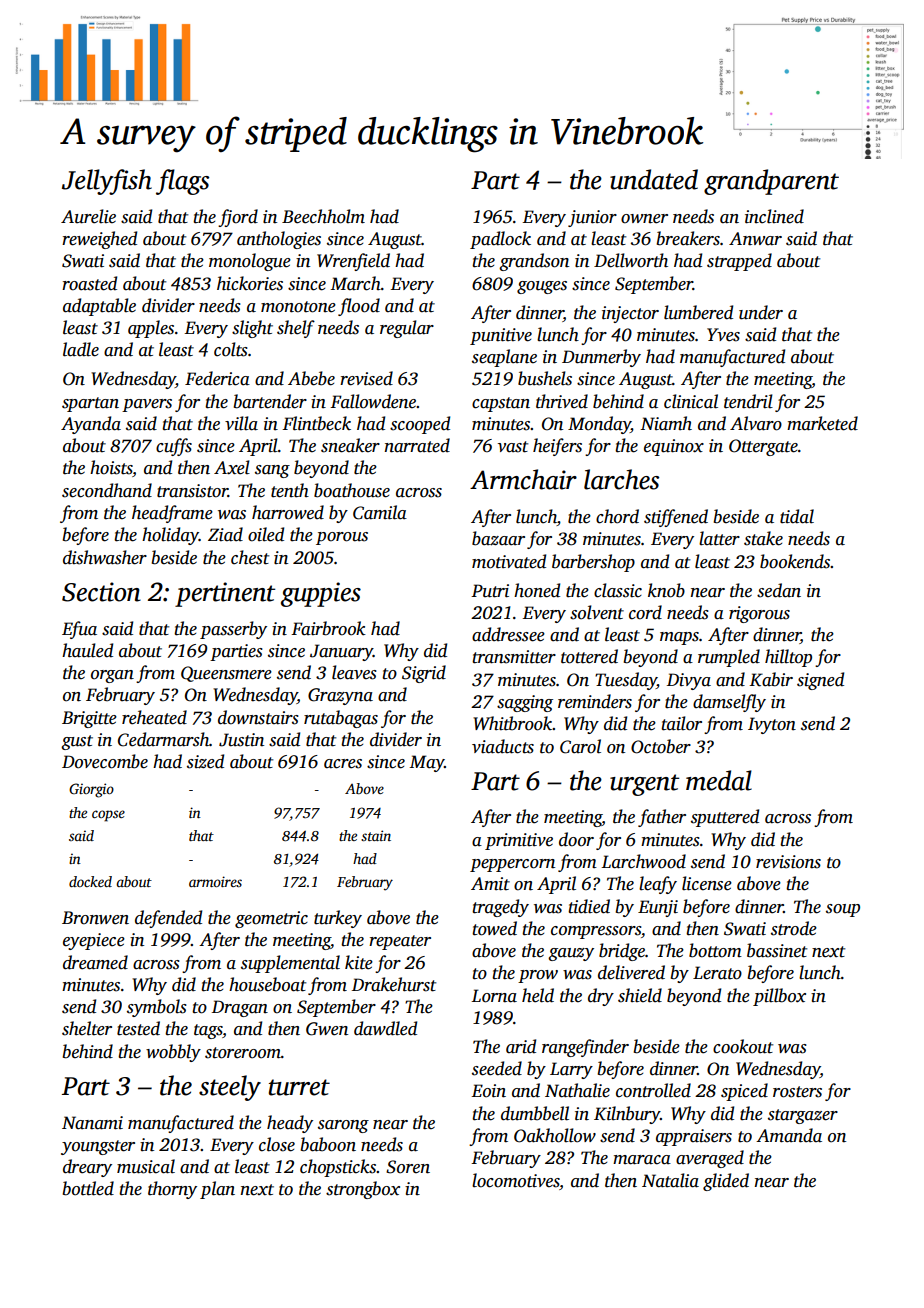 Image resolution: width=924 pixels, height=1308 pixels. What do you see at coordinates (726, 1182) in the page?
I see `glided` at bounding box center [726, 1182].
